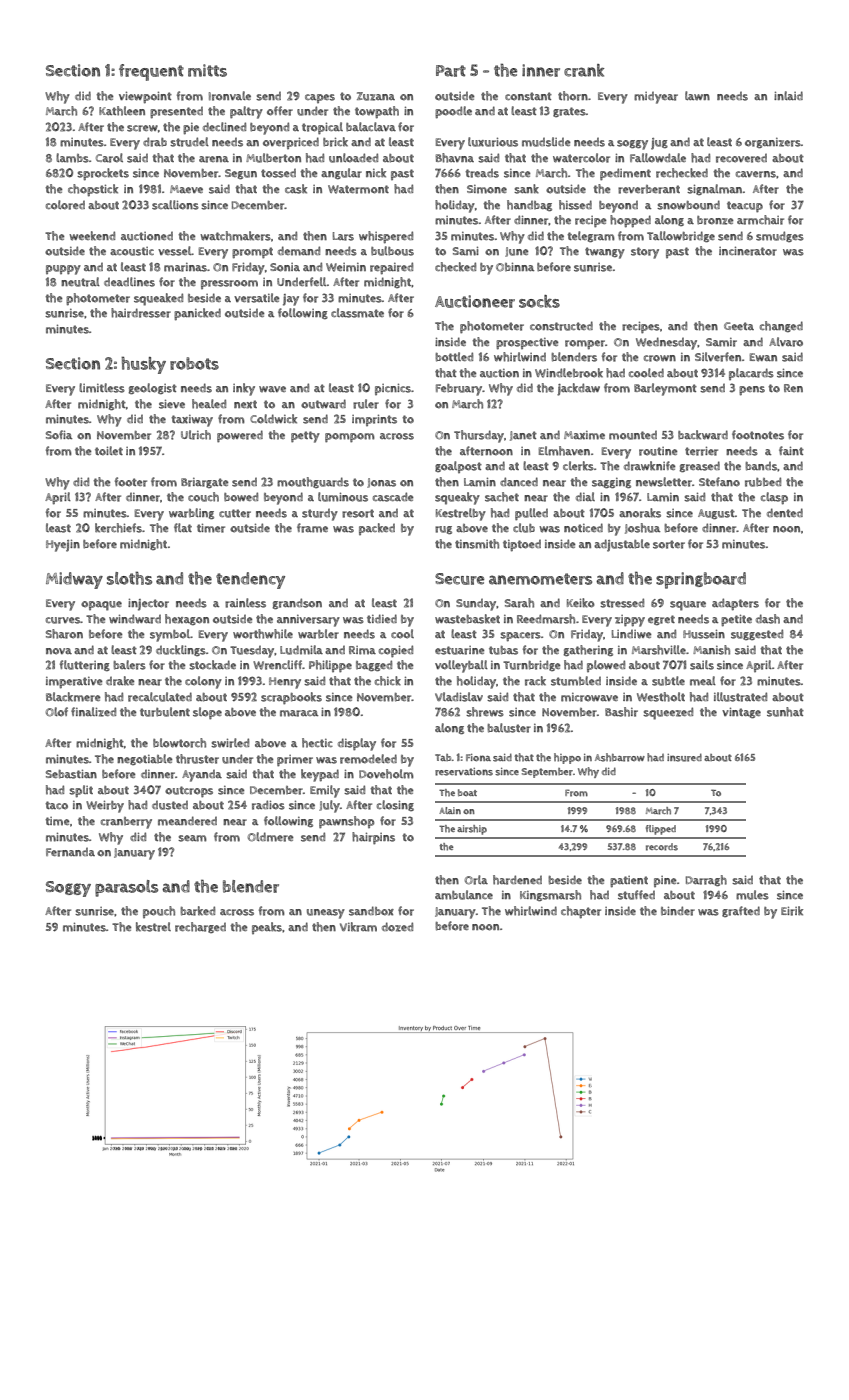 The width and height of the page is (849, 1400). Describe the element at coordinates (374, 665) in the page. I see `bagged` at that location.
